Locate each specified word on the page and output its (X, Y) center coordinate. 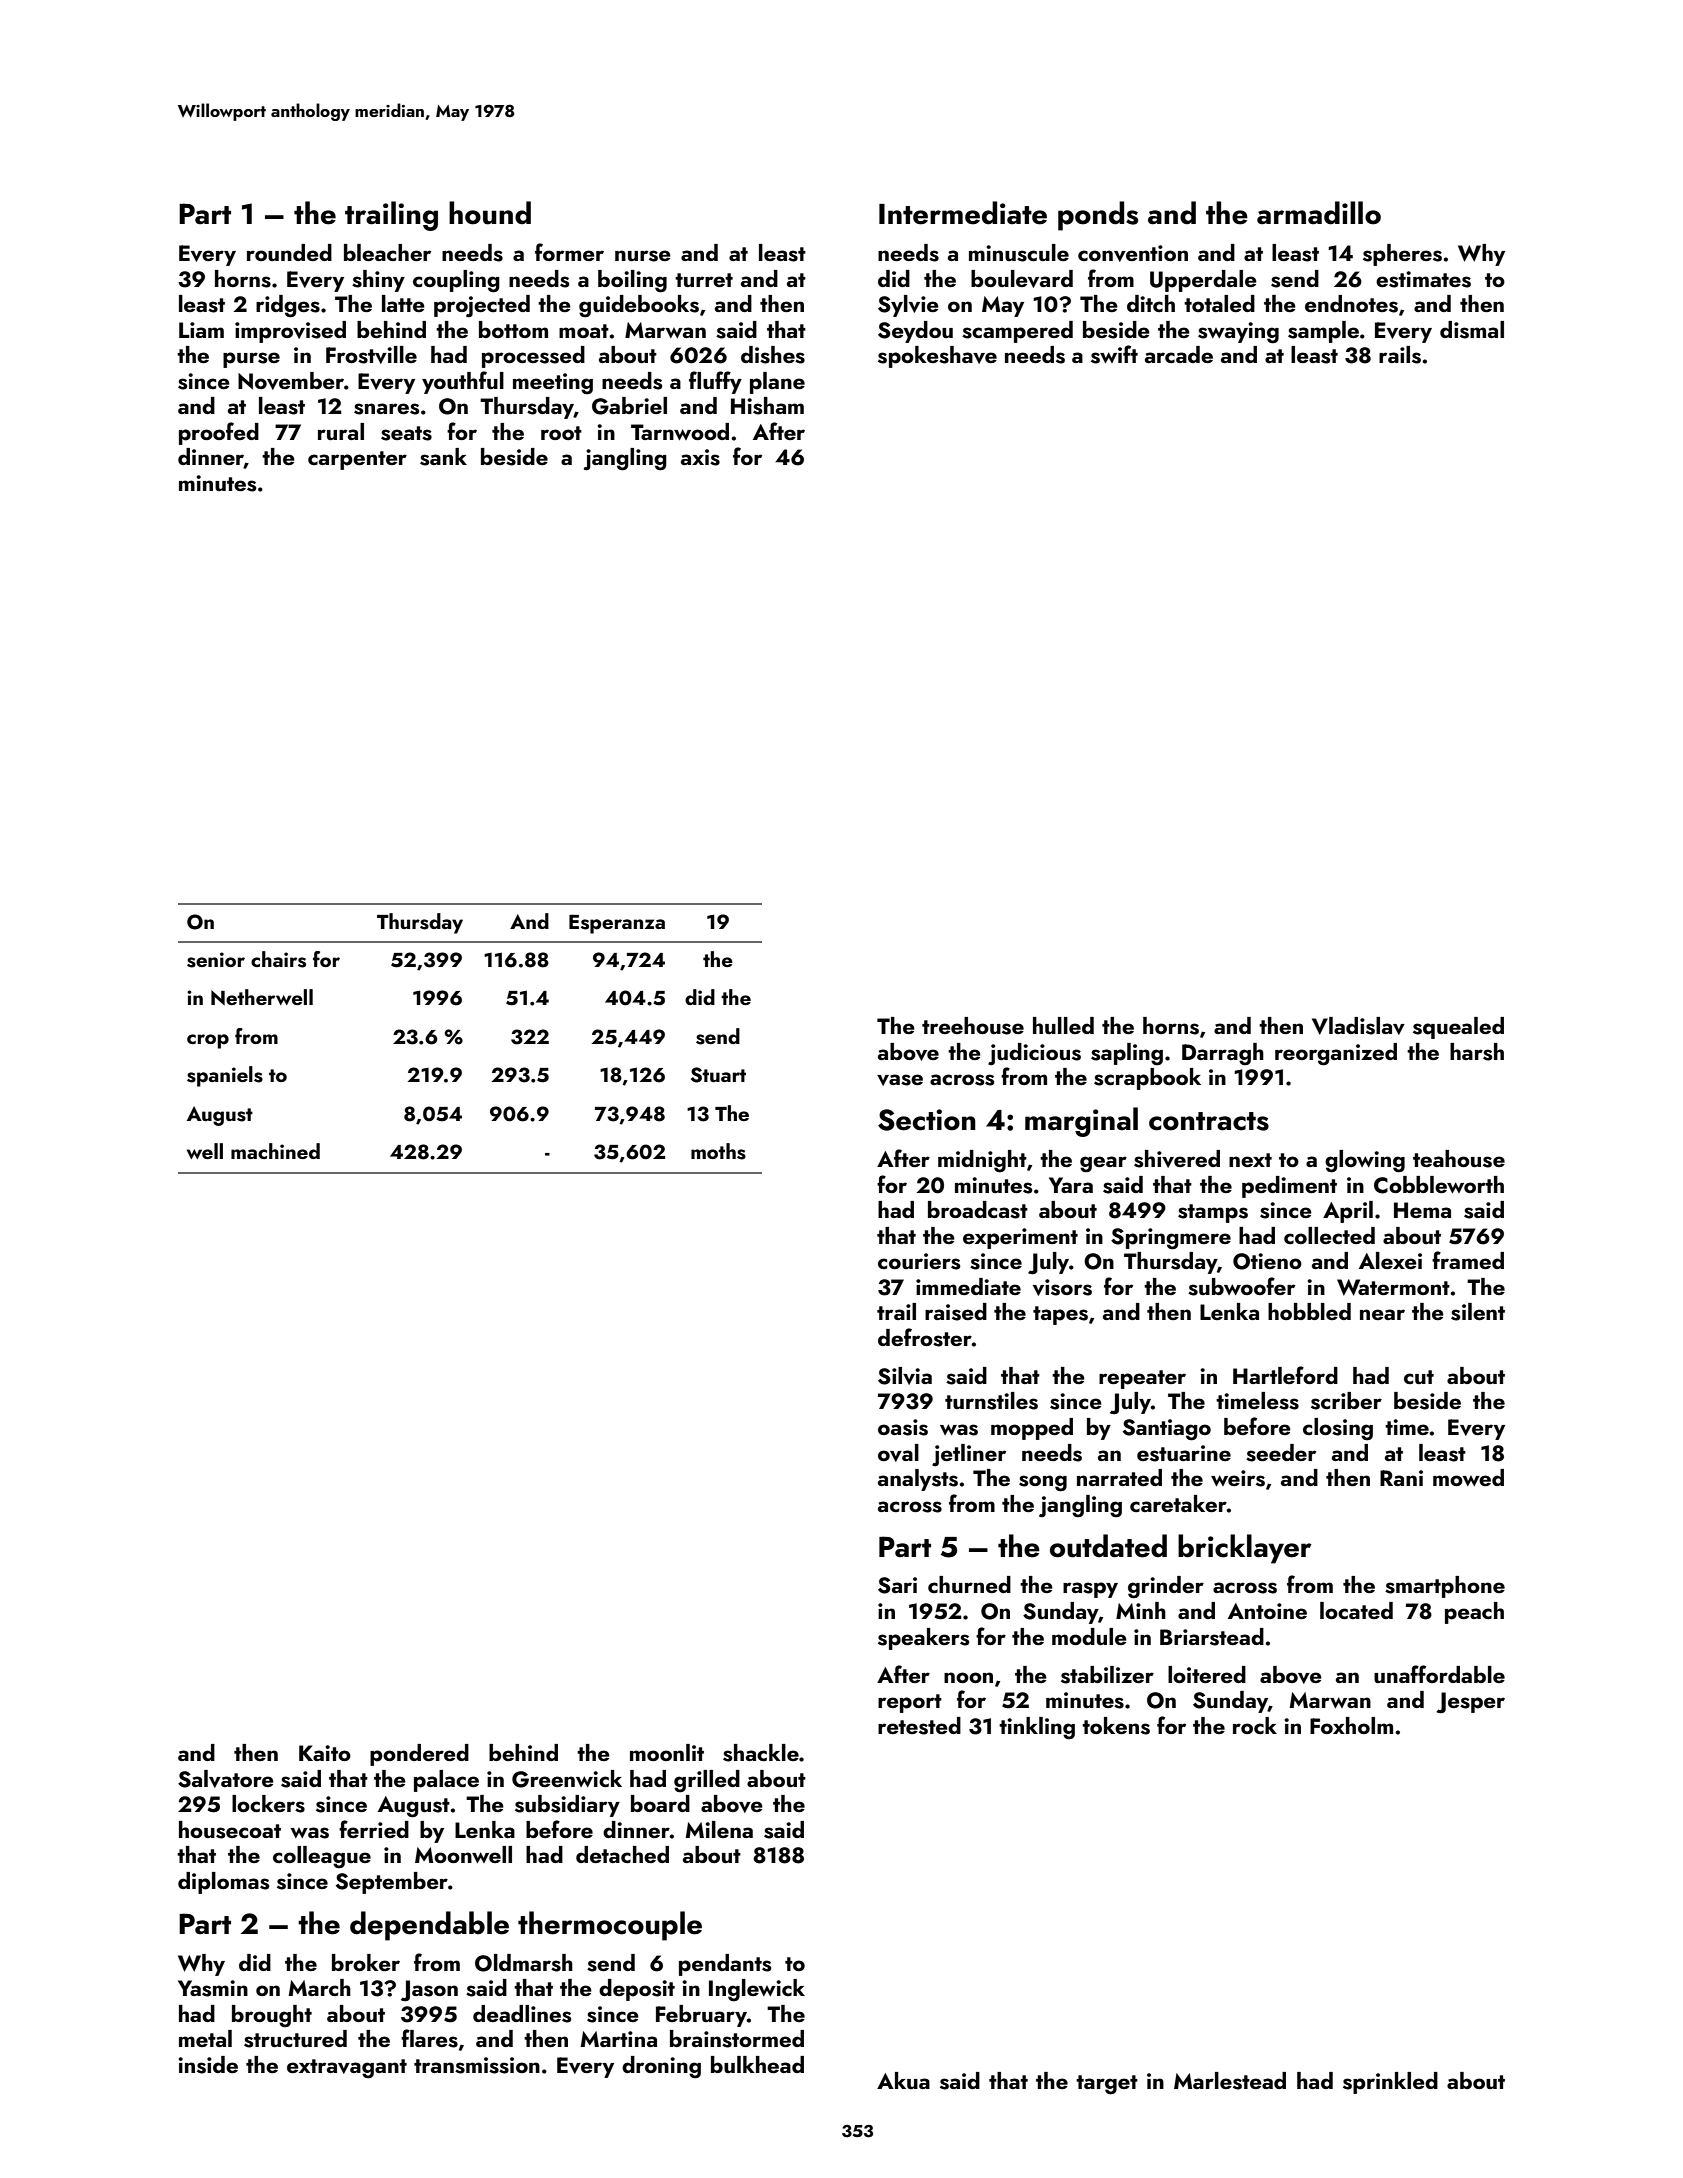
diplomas (223, 1883)
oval (898, 1453)
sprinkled (1390, 2083)
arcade (1179, 354)
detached (622, 1854)
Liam (201, 330)
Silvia (905, 1376)
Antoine (1267, 1611)
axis (700, 457)
